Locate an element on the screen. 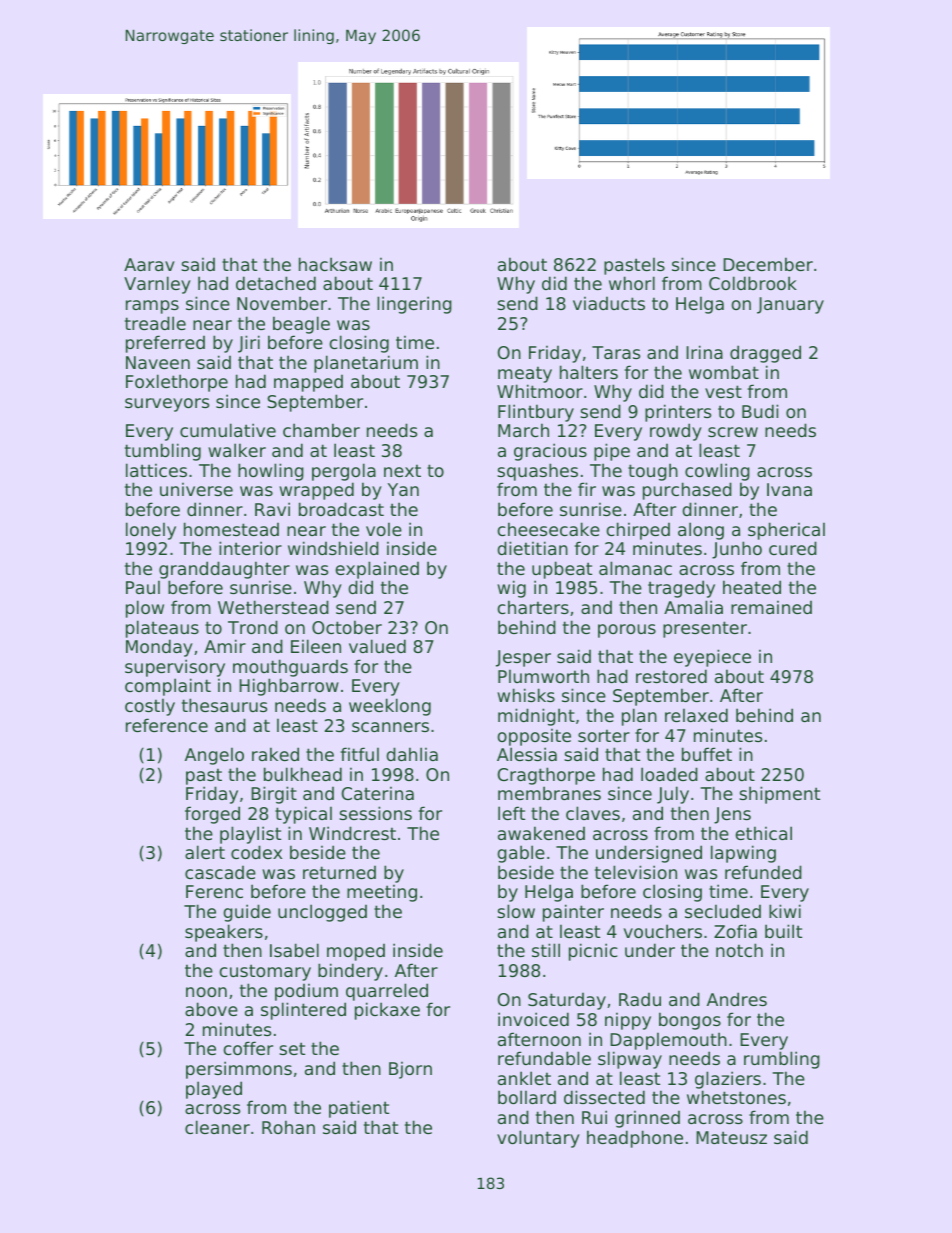 The height and width of the screenshot is (1233, 952). detached is located at coordinates (276, 283).
